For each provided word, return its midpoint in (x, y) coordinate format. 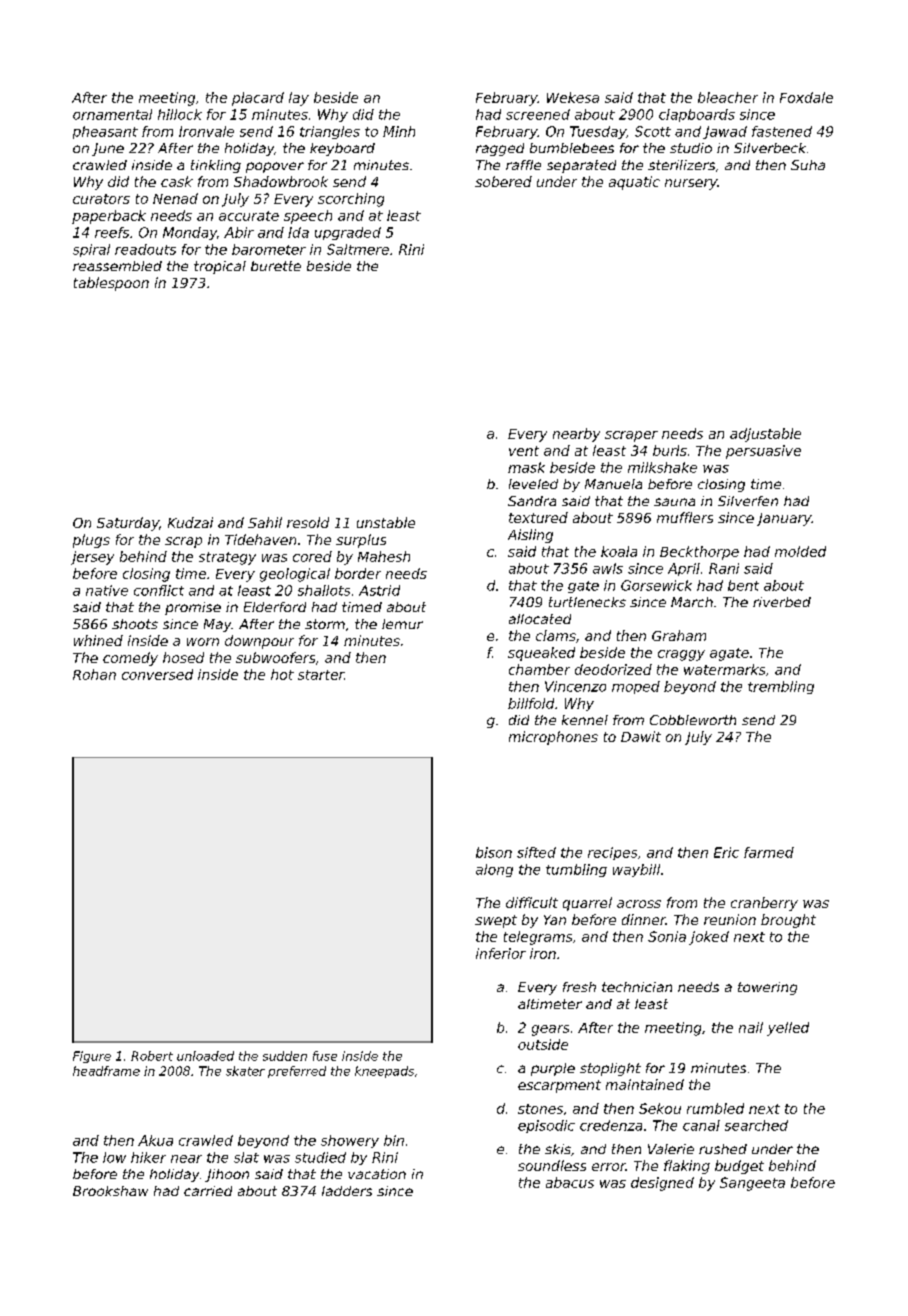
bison (494, 852)
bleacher (728, 97)
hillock (180, 114)
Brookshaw (110, 1191)
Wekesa (573, 97)
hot (282, 674)
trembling (781, 687)
